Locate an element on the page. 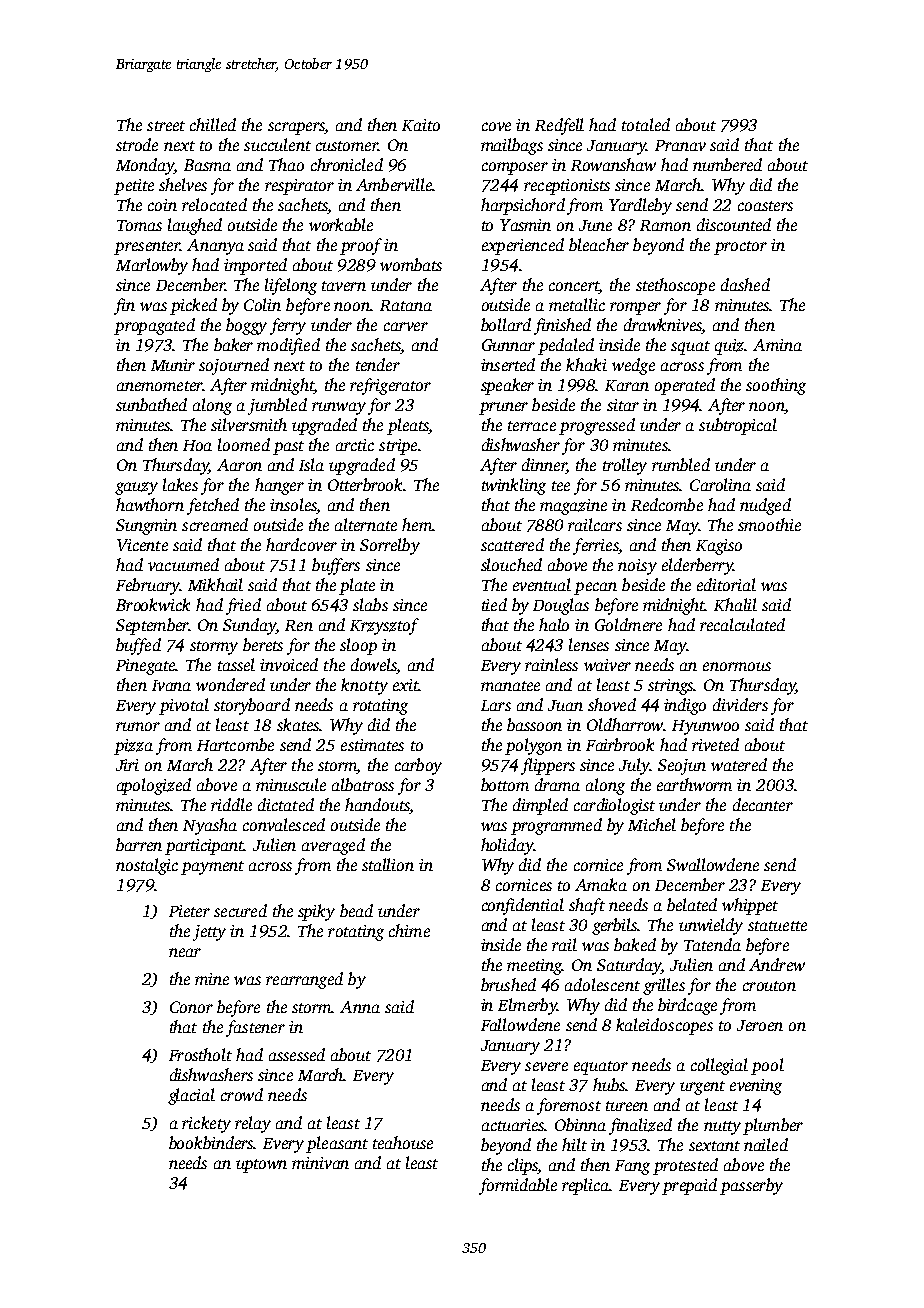 The height and width of the document is (1308, 924). sunbathed is located at coordinates (151, 404).
